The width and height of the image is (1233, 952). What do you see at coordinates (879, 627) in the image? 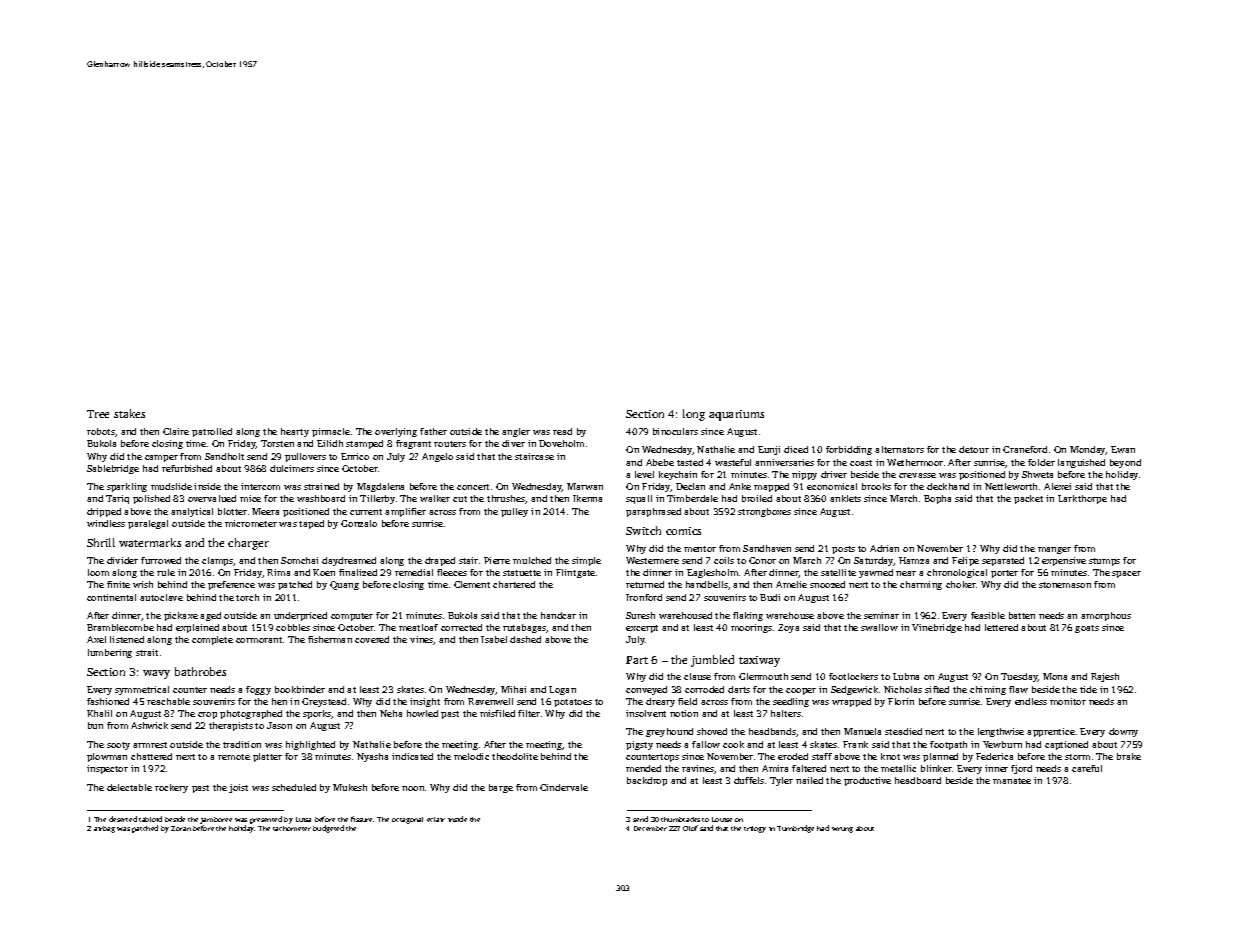
I see `swallow` at bounding box center [879, 627].
